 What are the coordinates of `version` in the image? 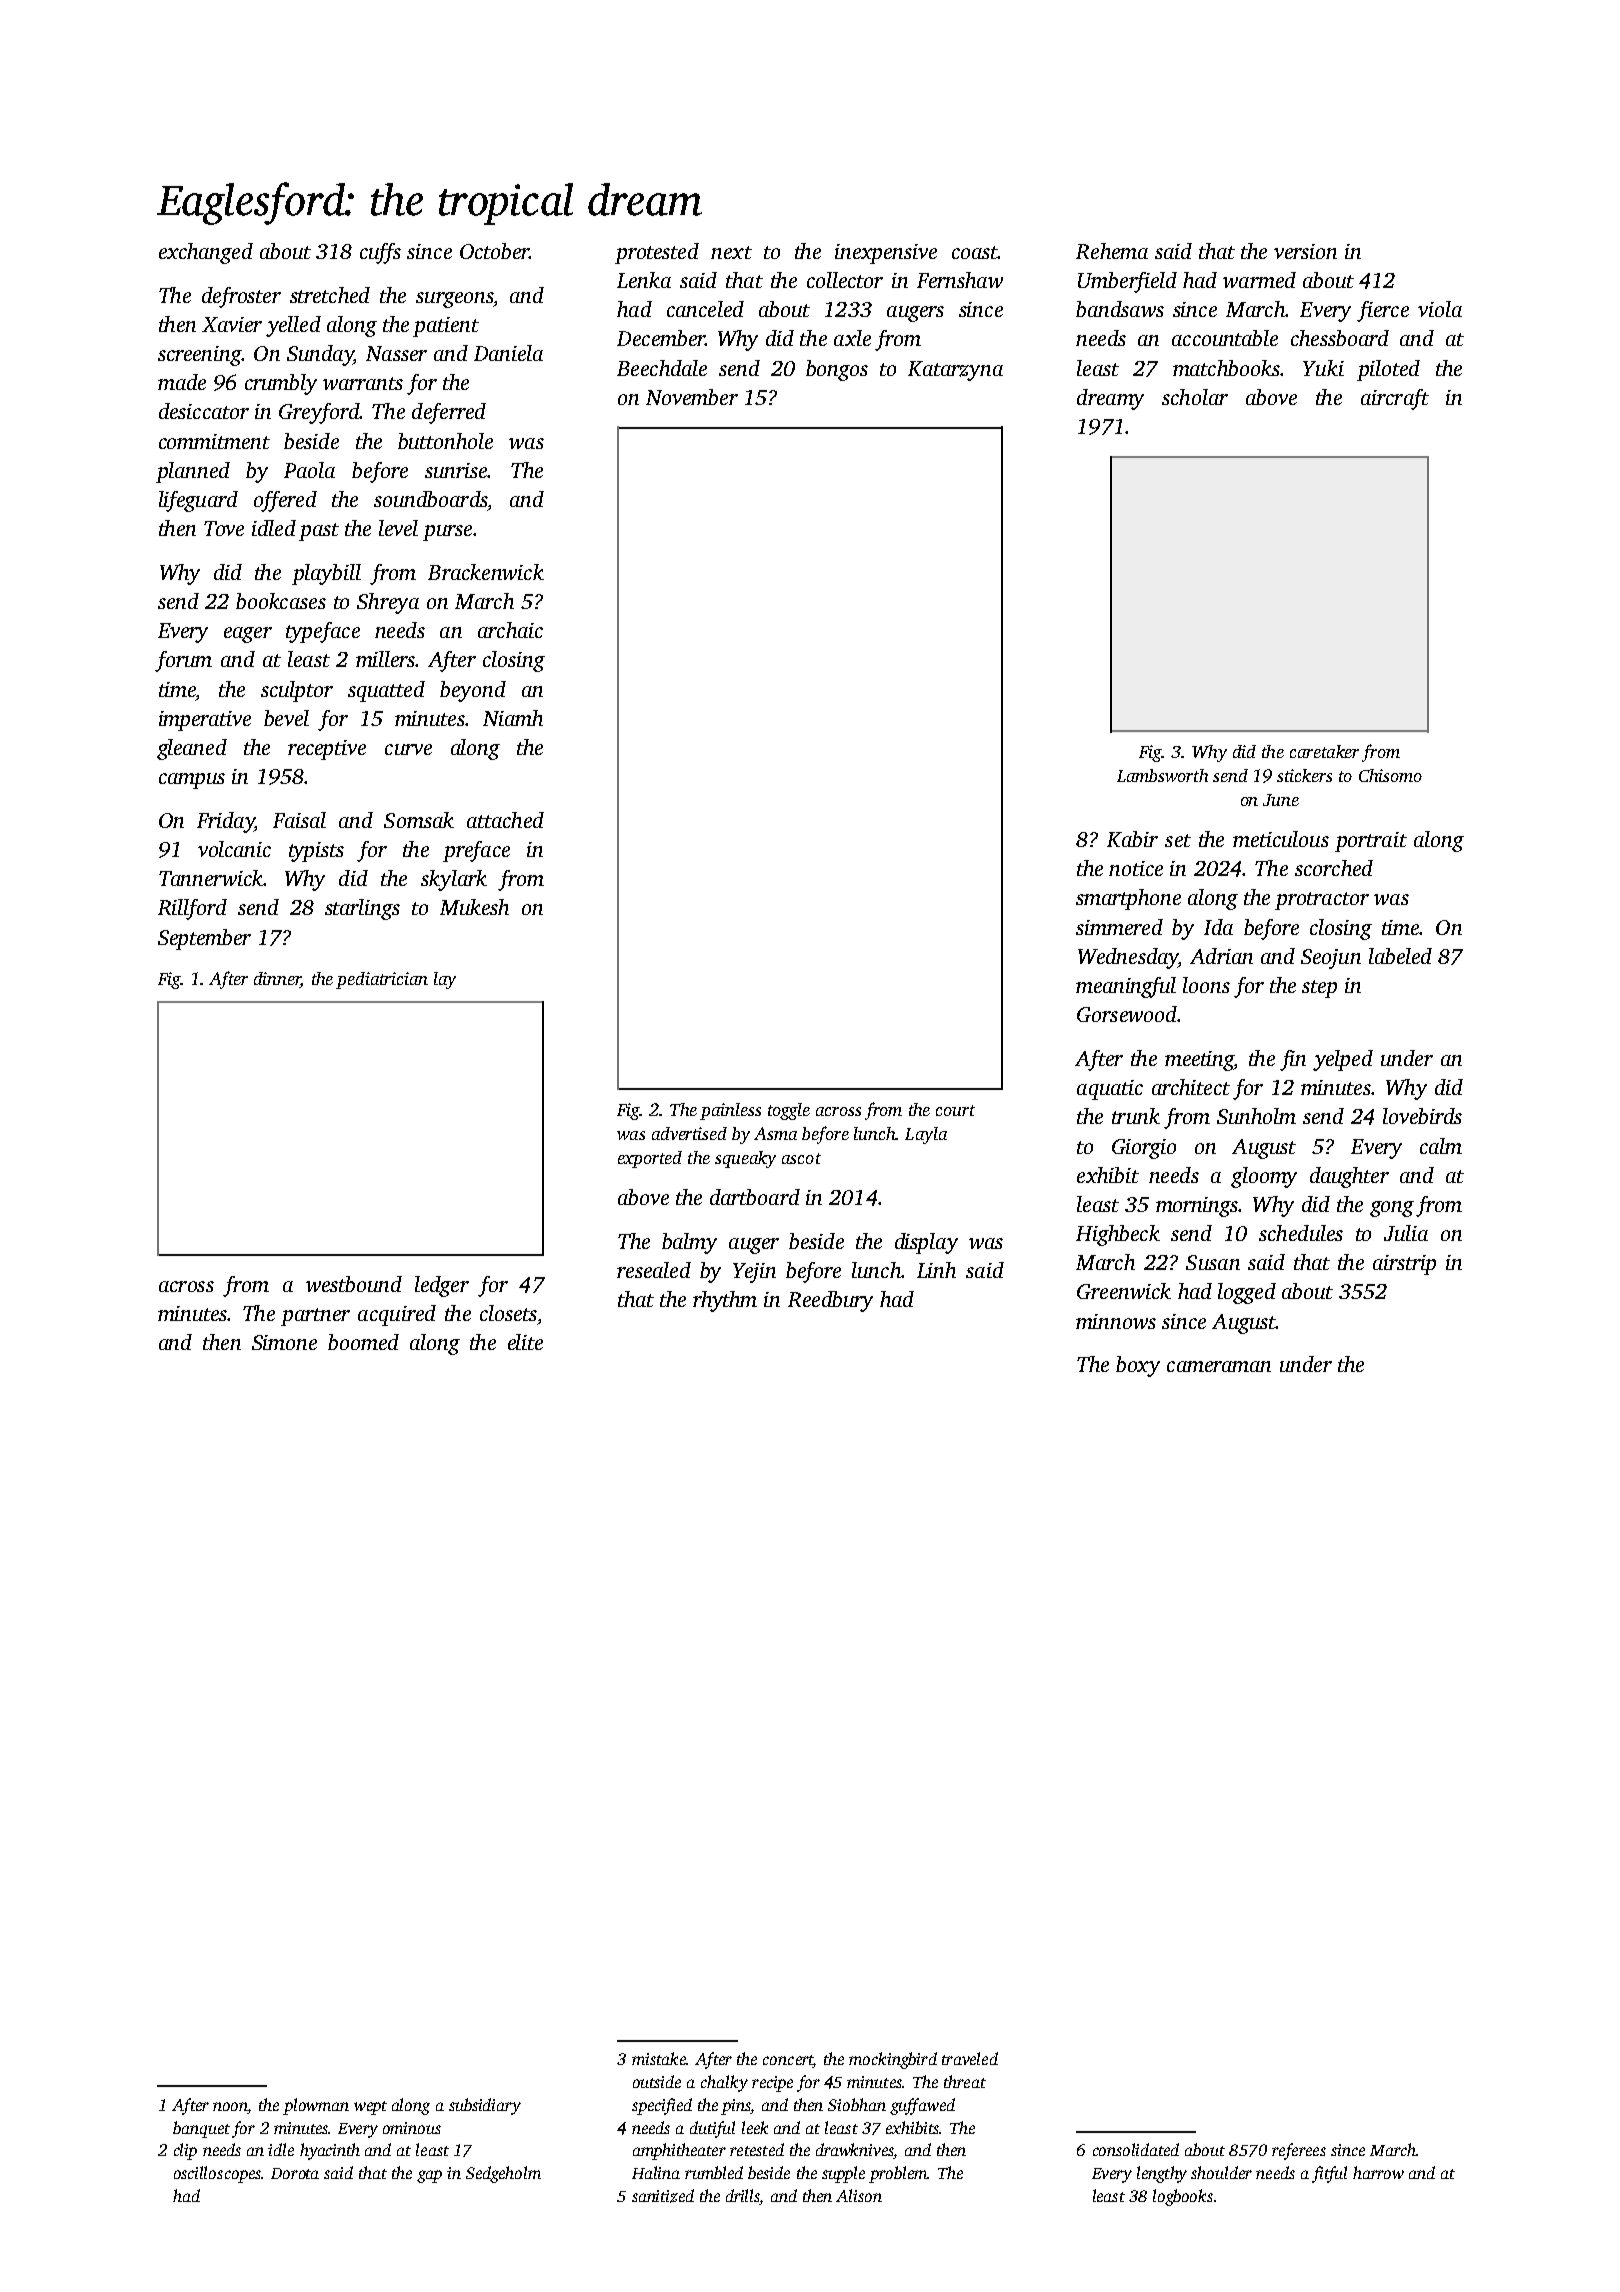 It's located at (1305, 251).
